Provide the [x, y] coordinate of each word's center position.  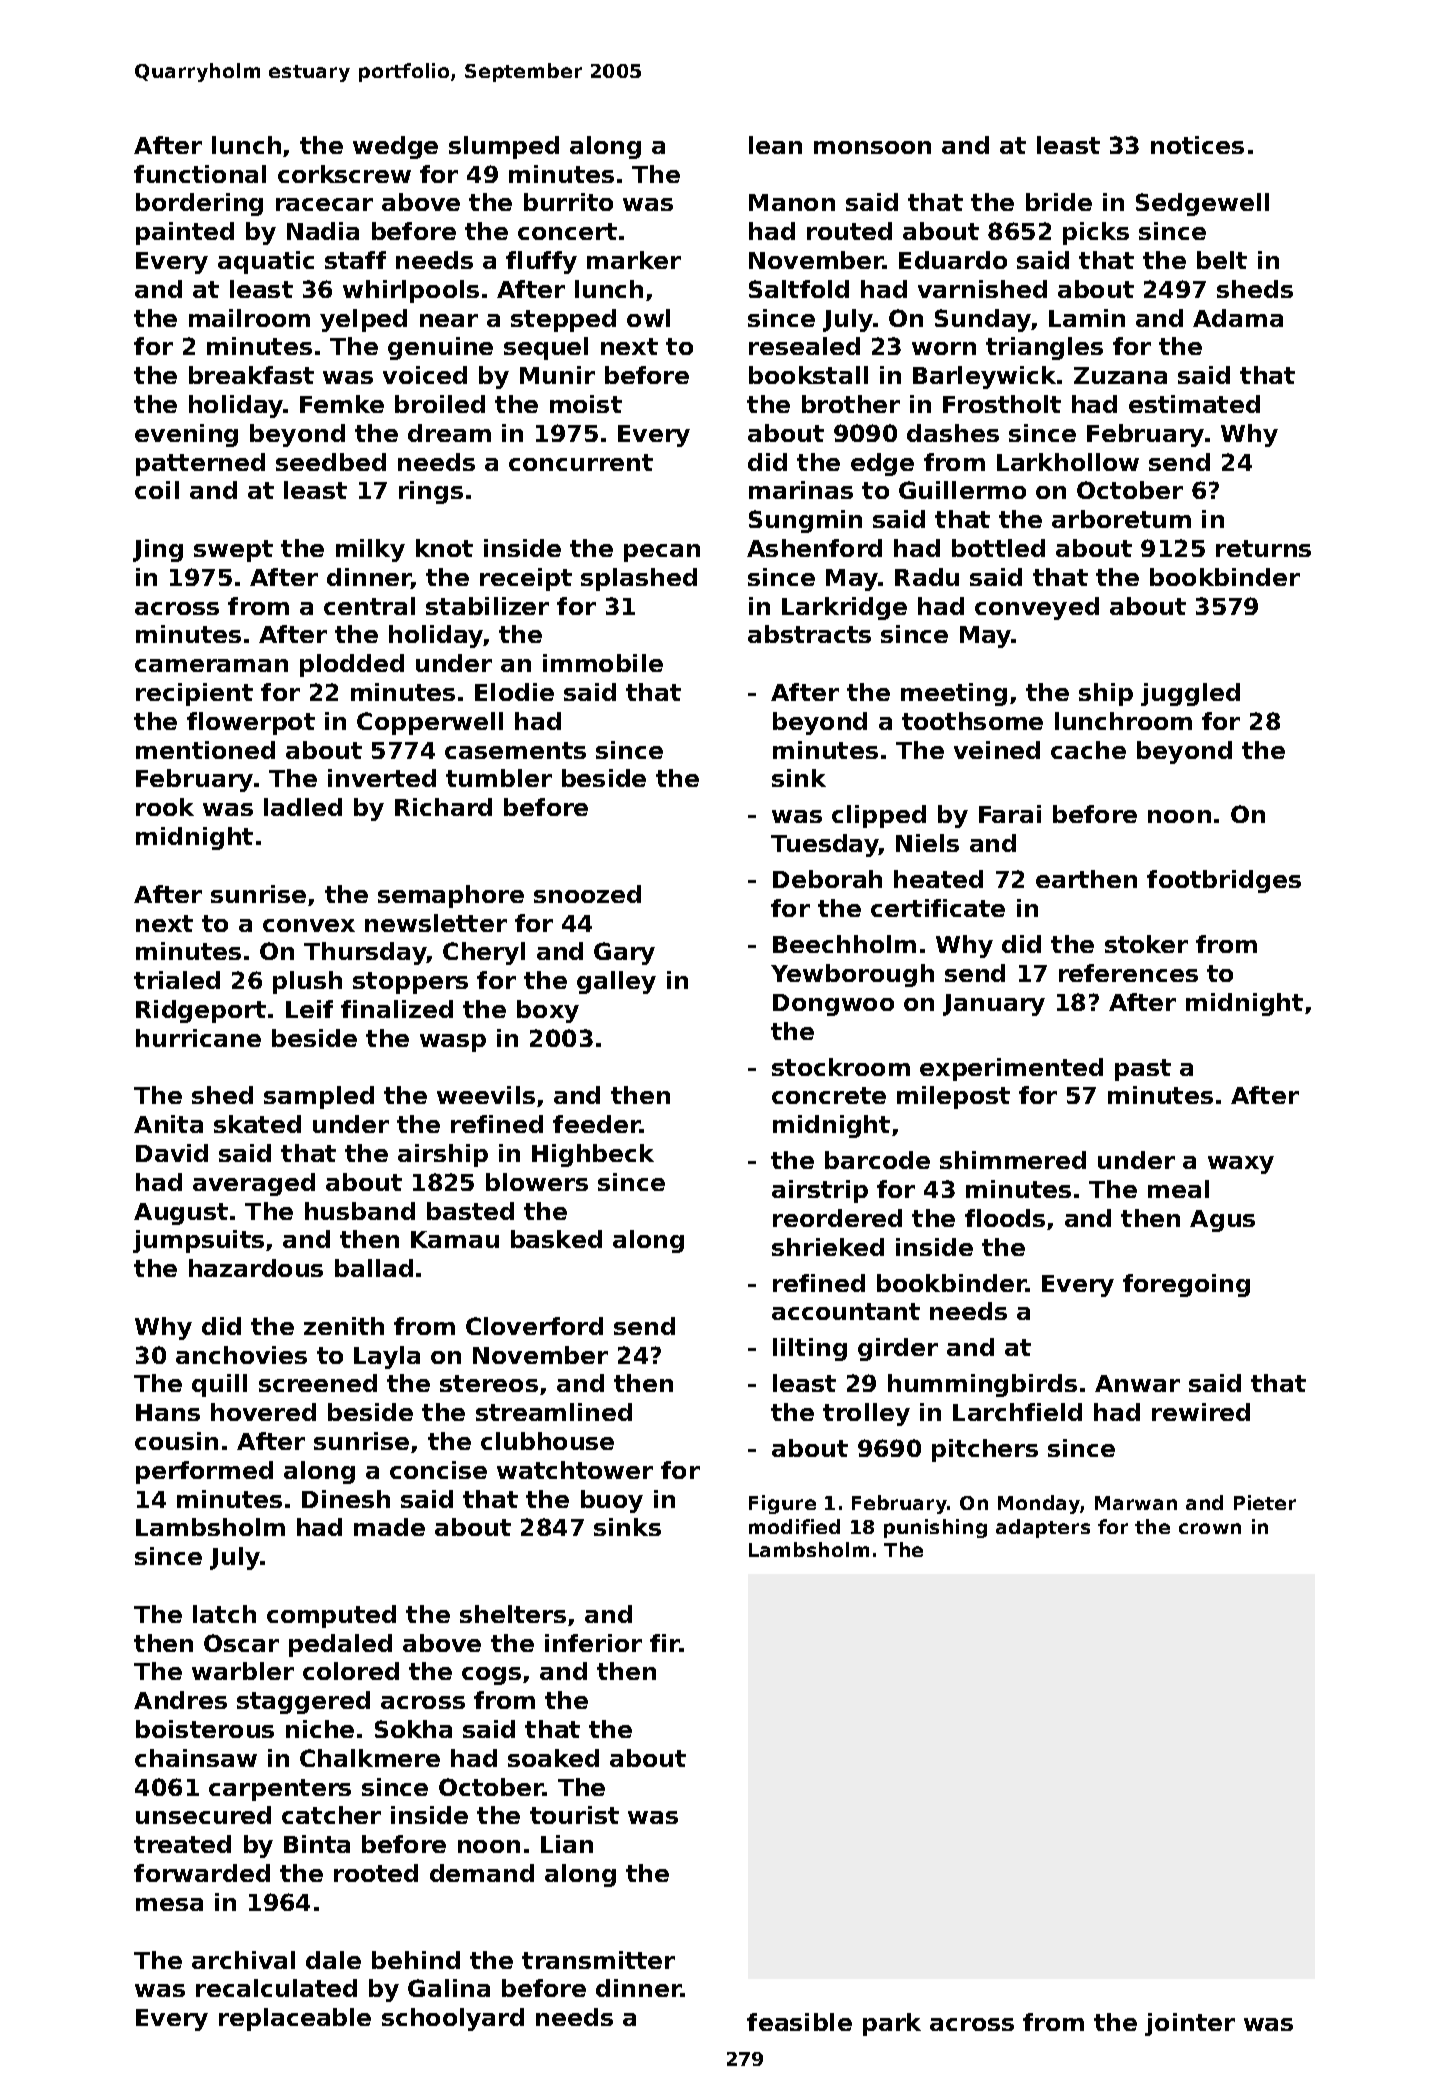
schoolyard [453, 2019]
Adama [1238, 318]
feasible [799, 2022]
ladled [303, 807]
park [892, 2024]
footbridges [1224, 881]
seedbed [331, 462]
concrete [829, 1095]
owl [648, 318]
